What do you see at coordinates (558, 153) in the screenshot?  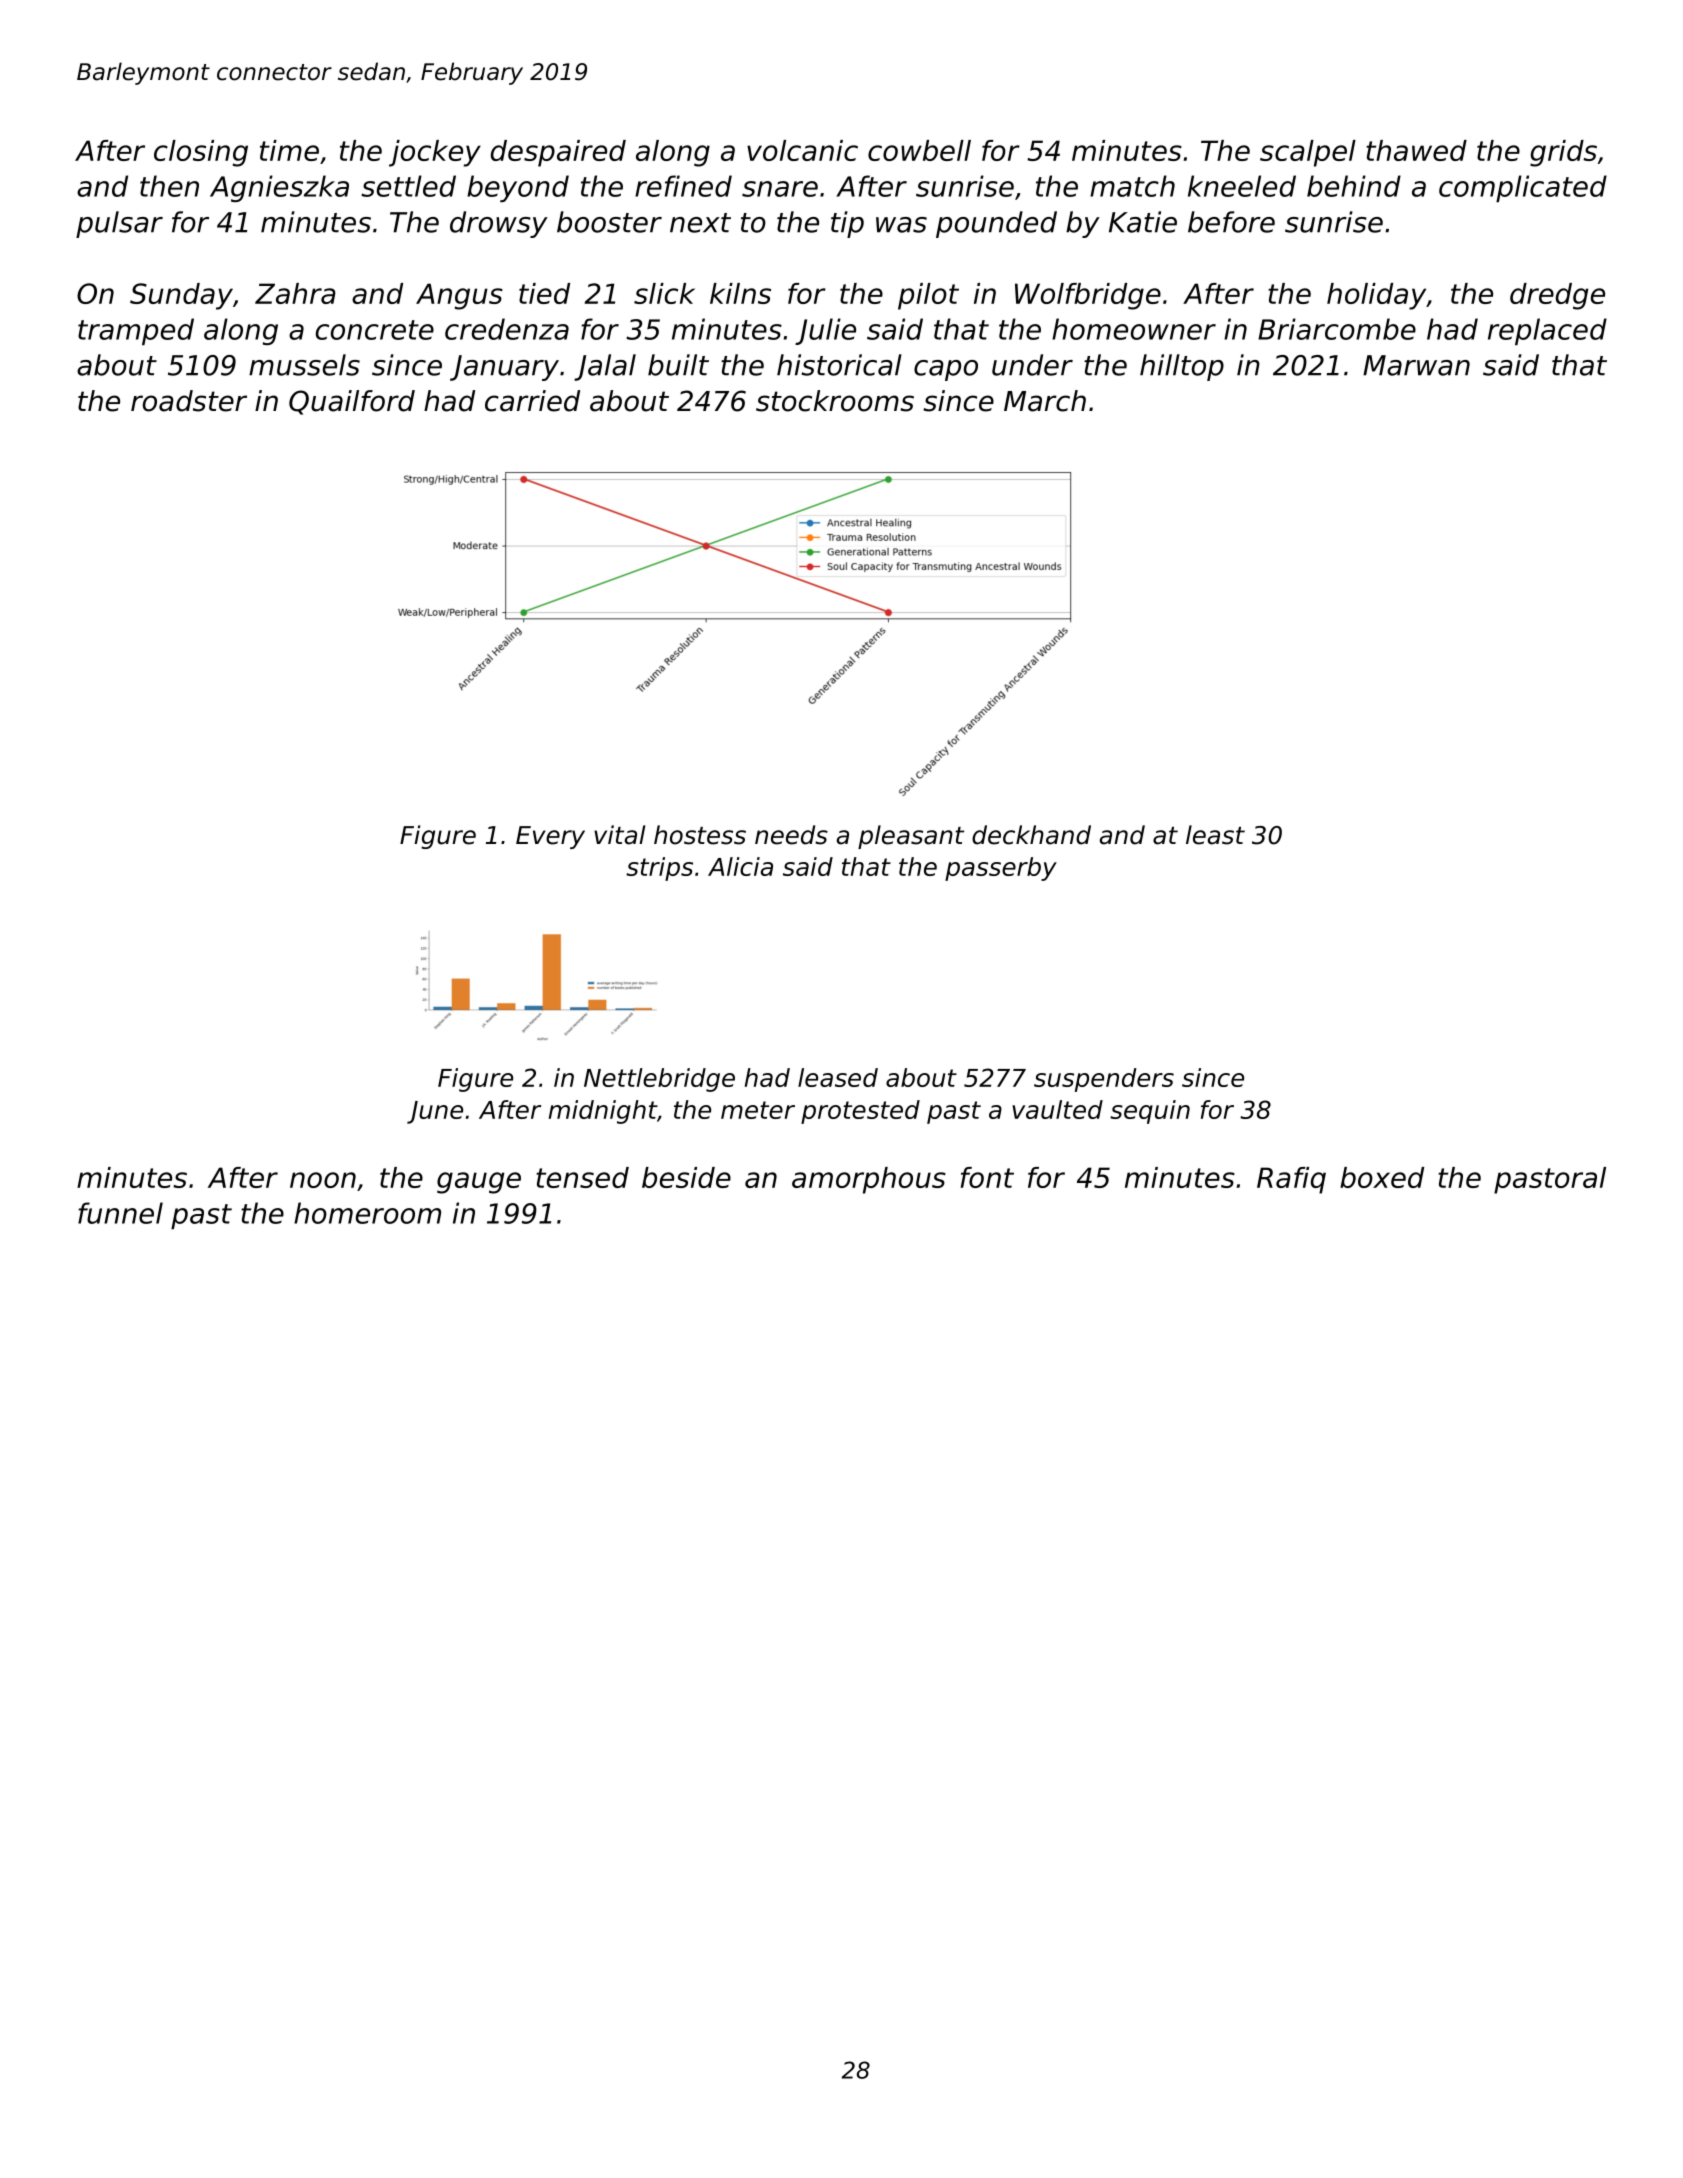 I see `despaired` at bounding box center [558, 153].
